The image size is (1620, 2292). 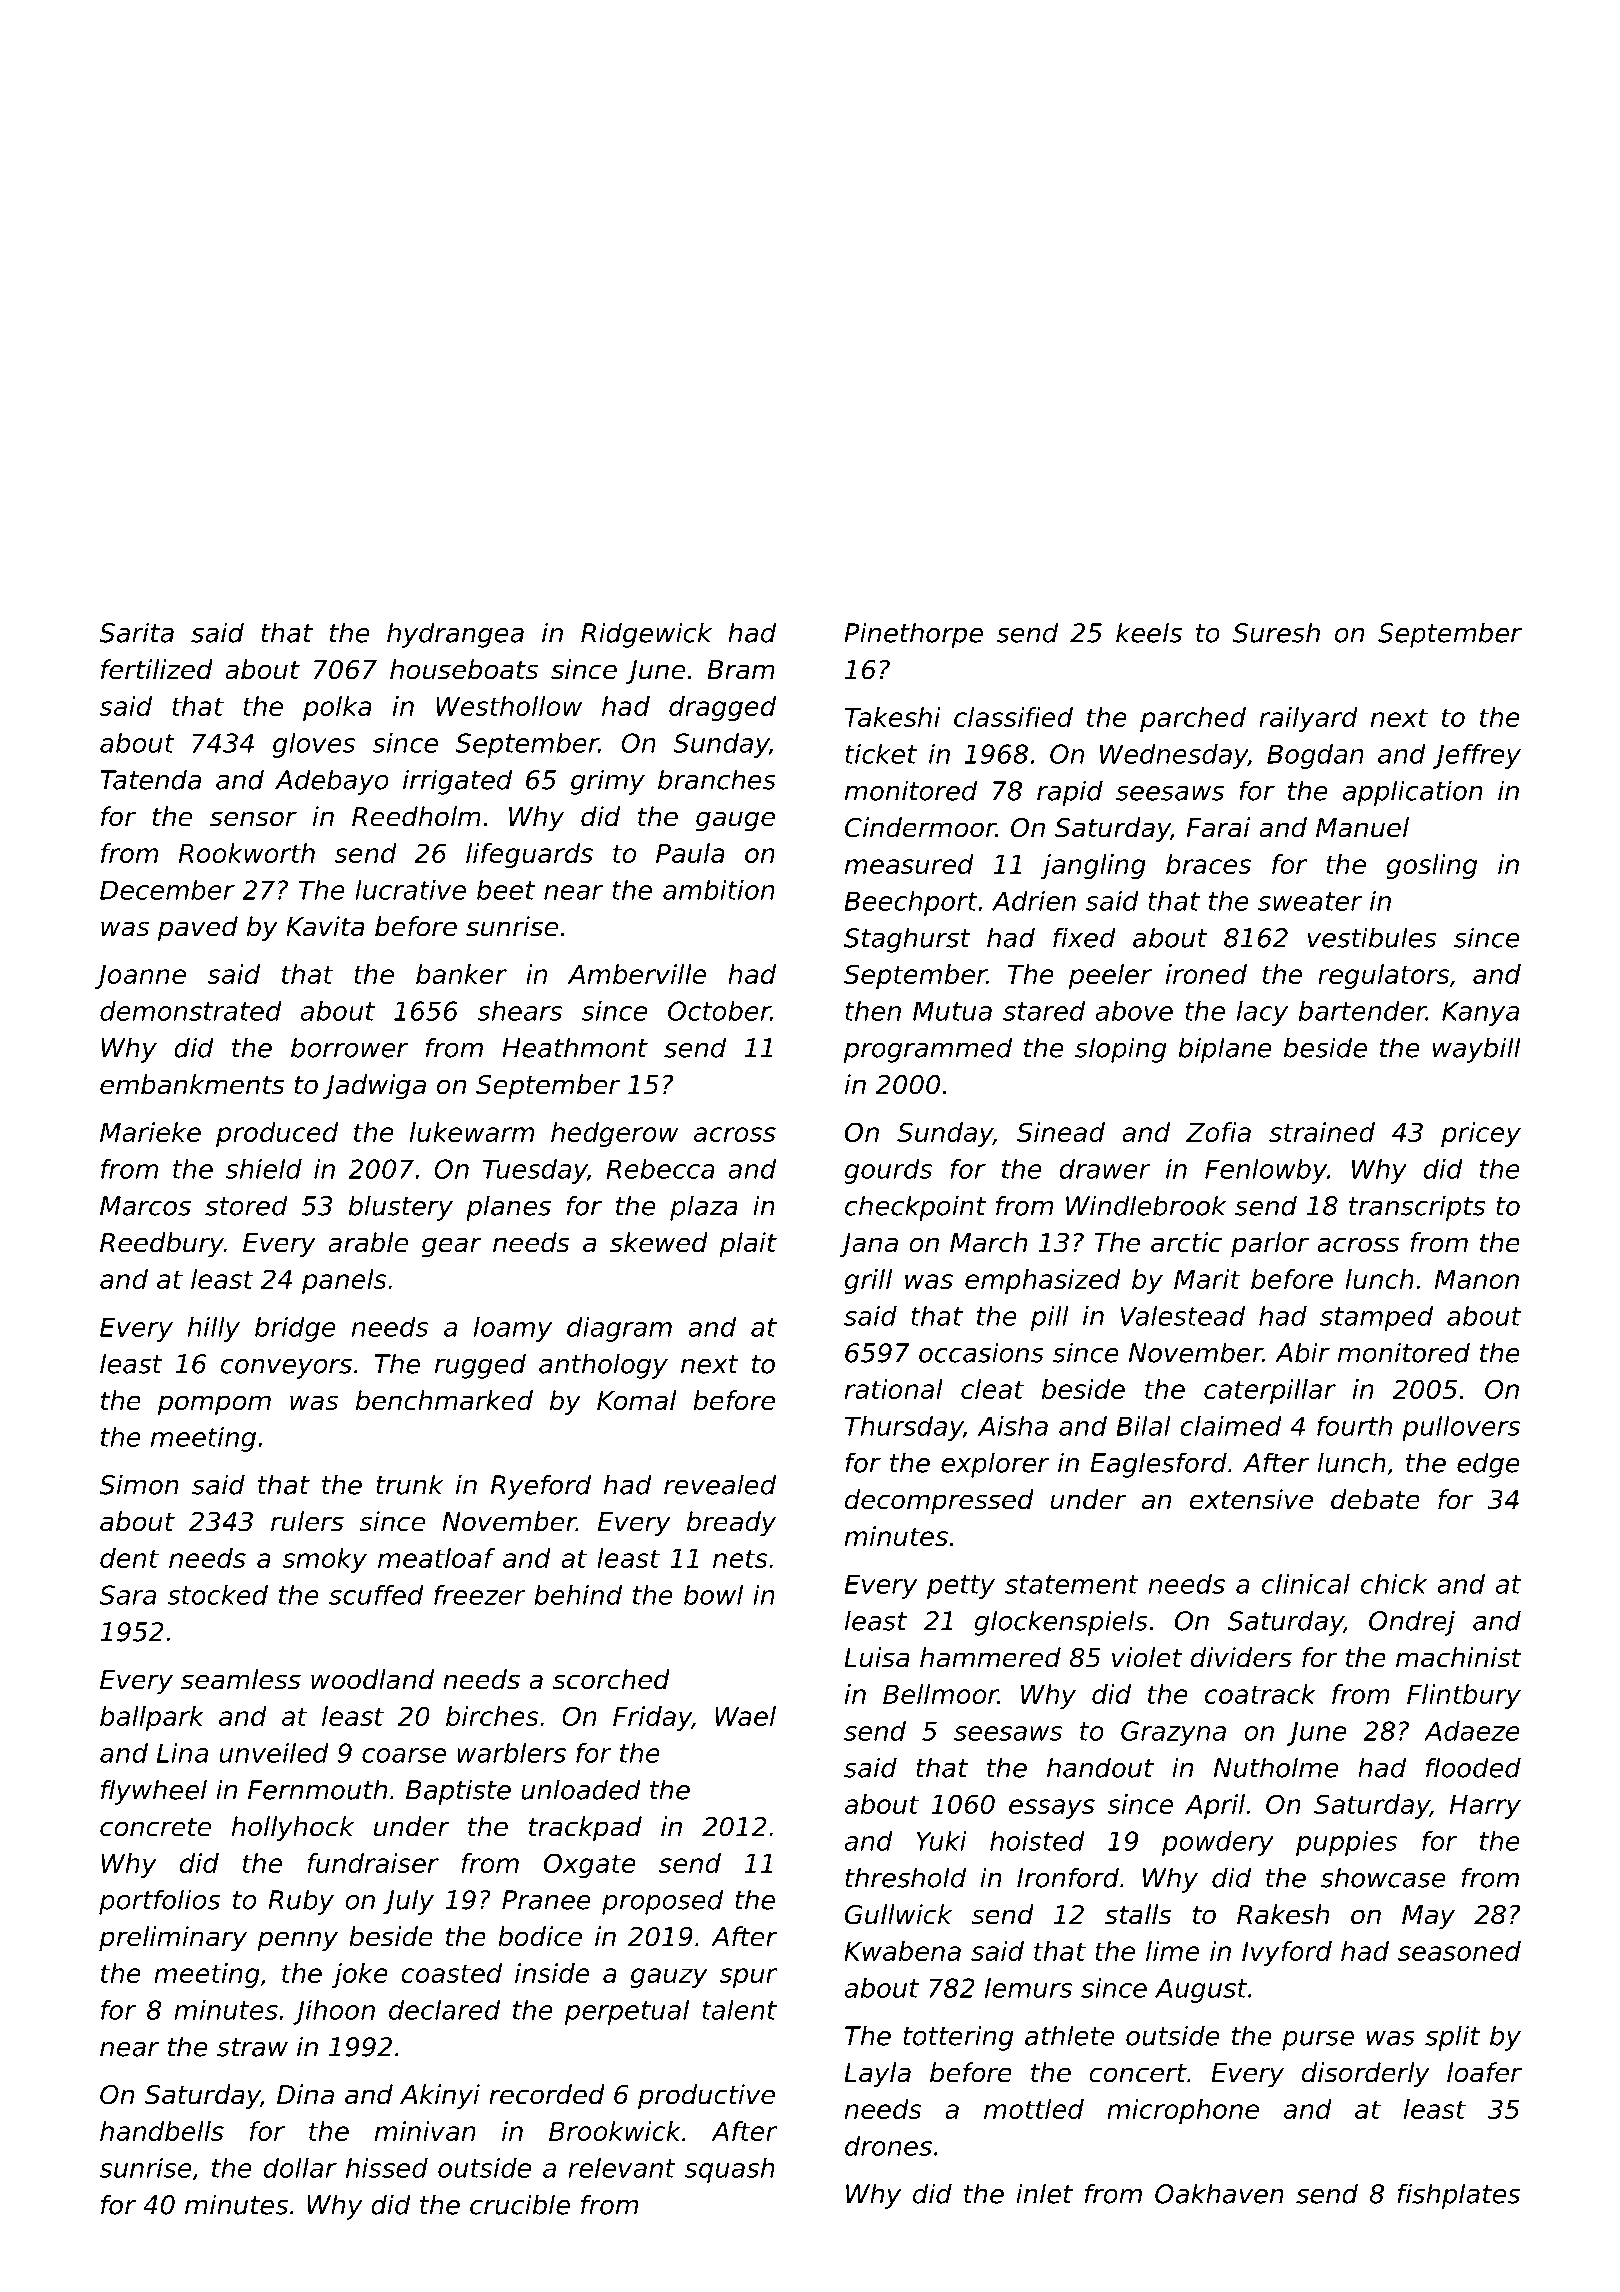 I want to click on rapid, so click(x=1070, y=793).
